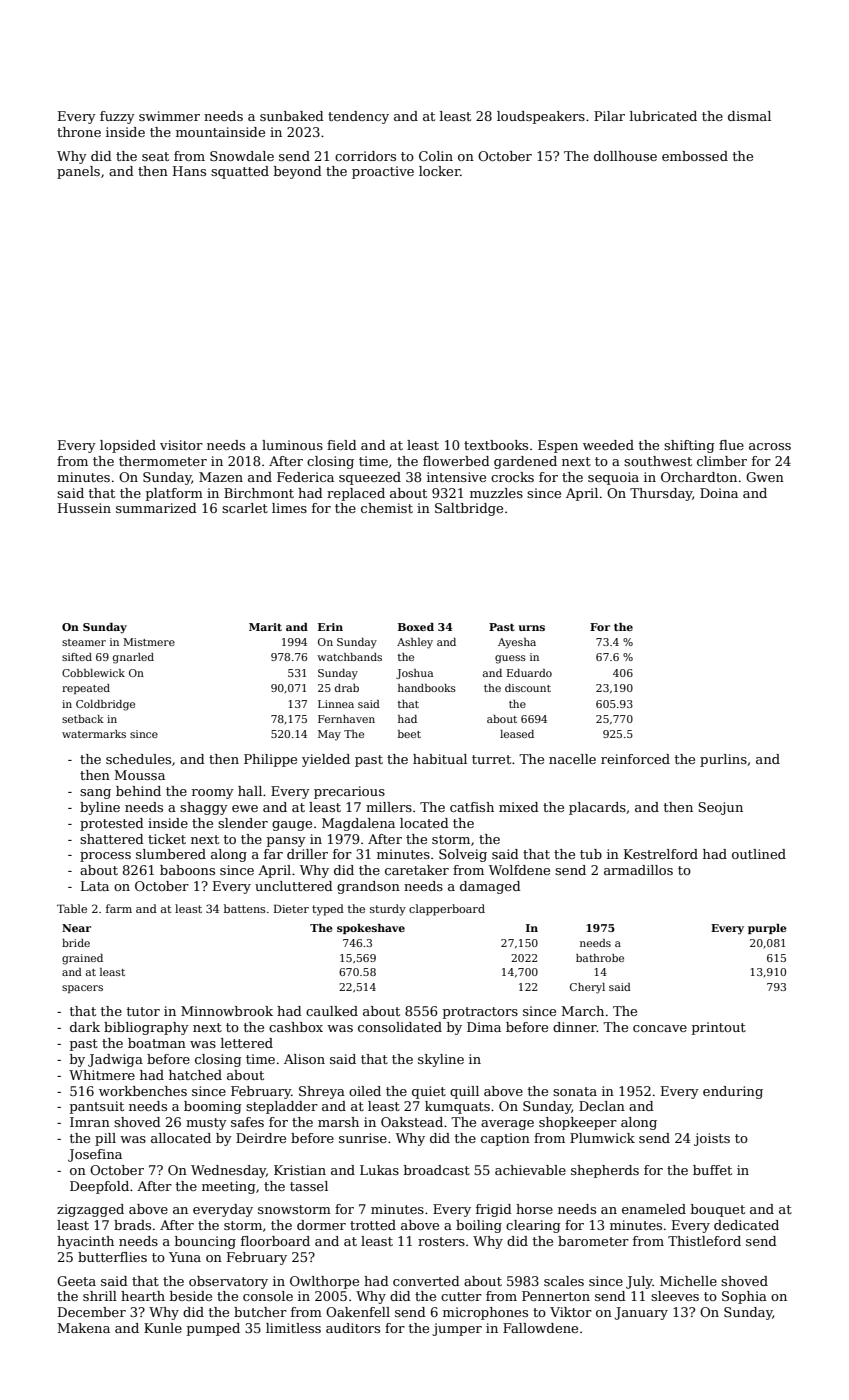 The height and width of the image is (1400, 849). Describe the element at coordinates (292, 826) in the image. I see `gauge` at that location.
